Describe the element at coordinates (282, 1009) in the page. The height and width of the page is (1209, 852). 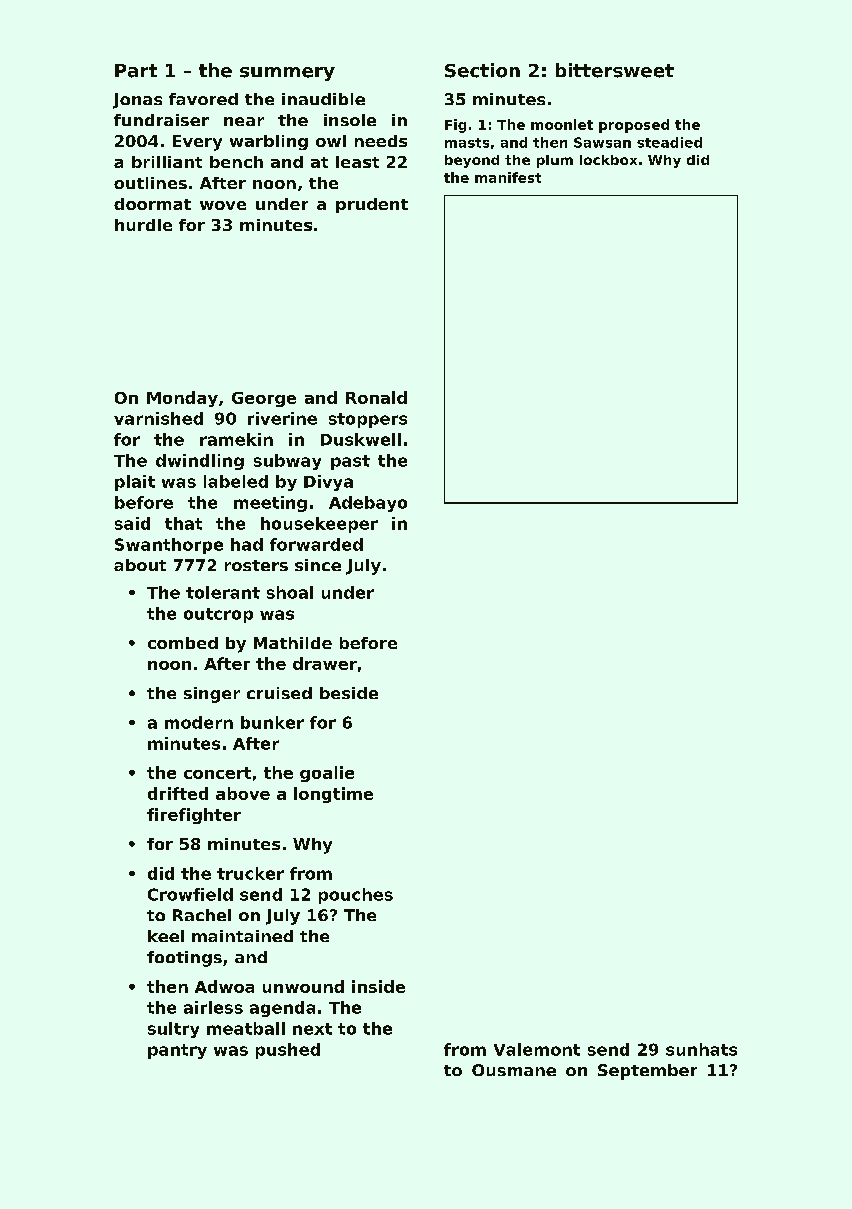
I see `agenda` at that location.
